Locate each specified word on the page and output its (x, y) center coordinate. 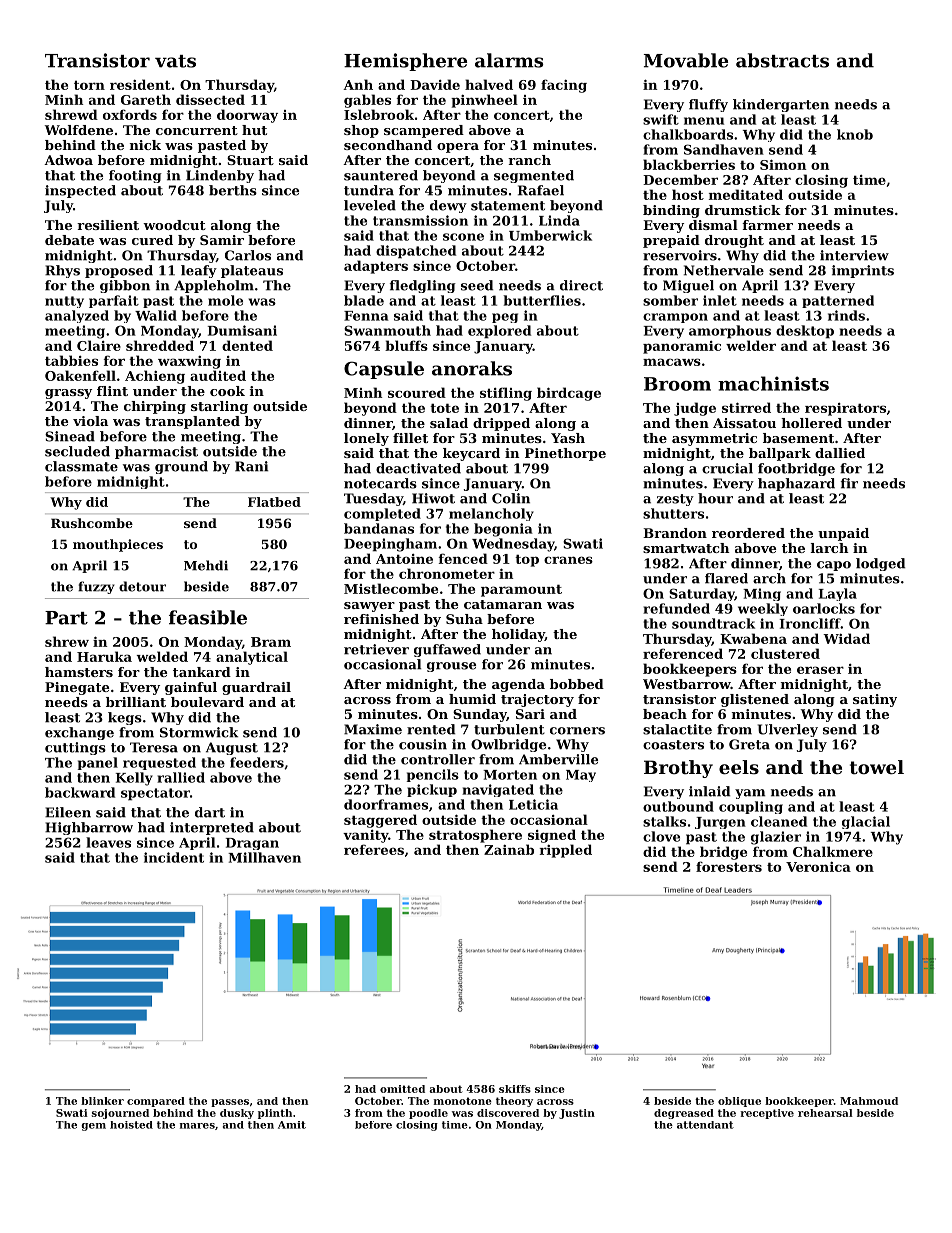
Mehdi (206, 565)
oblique (739, 1102)
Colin (511, 498)
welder (751, 345)
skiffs (515, 1089)
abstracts (782, 60)
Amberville (558, 759)
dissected (210, 99)
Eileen (68, 812)
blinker (102, 1101)
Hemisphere (405, 62)
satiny (875, 700)
